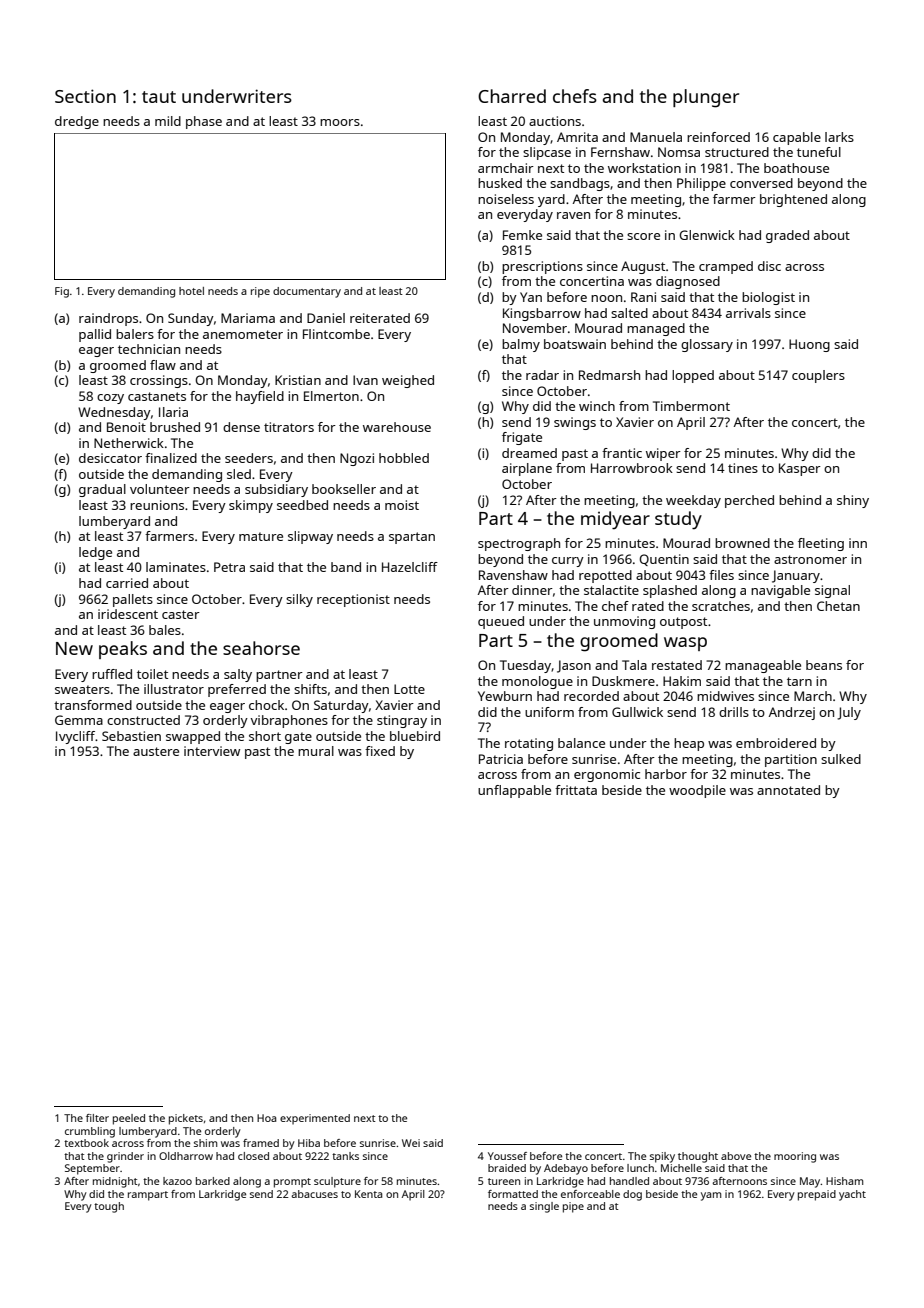 This screenshot has height=1308, width=924. What do you see at coordinates (109, 1207) in the screenshot?
I see `tough` at bounding box center [109, 1207].
